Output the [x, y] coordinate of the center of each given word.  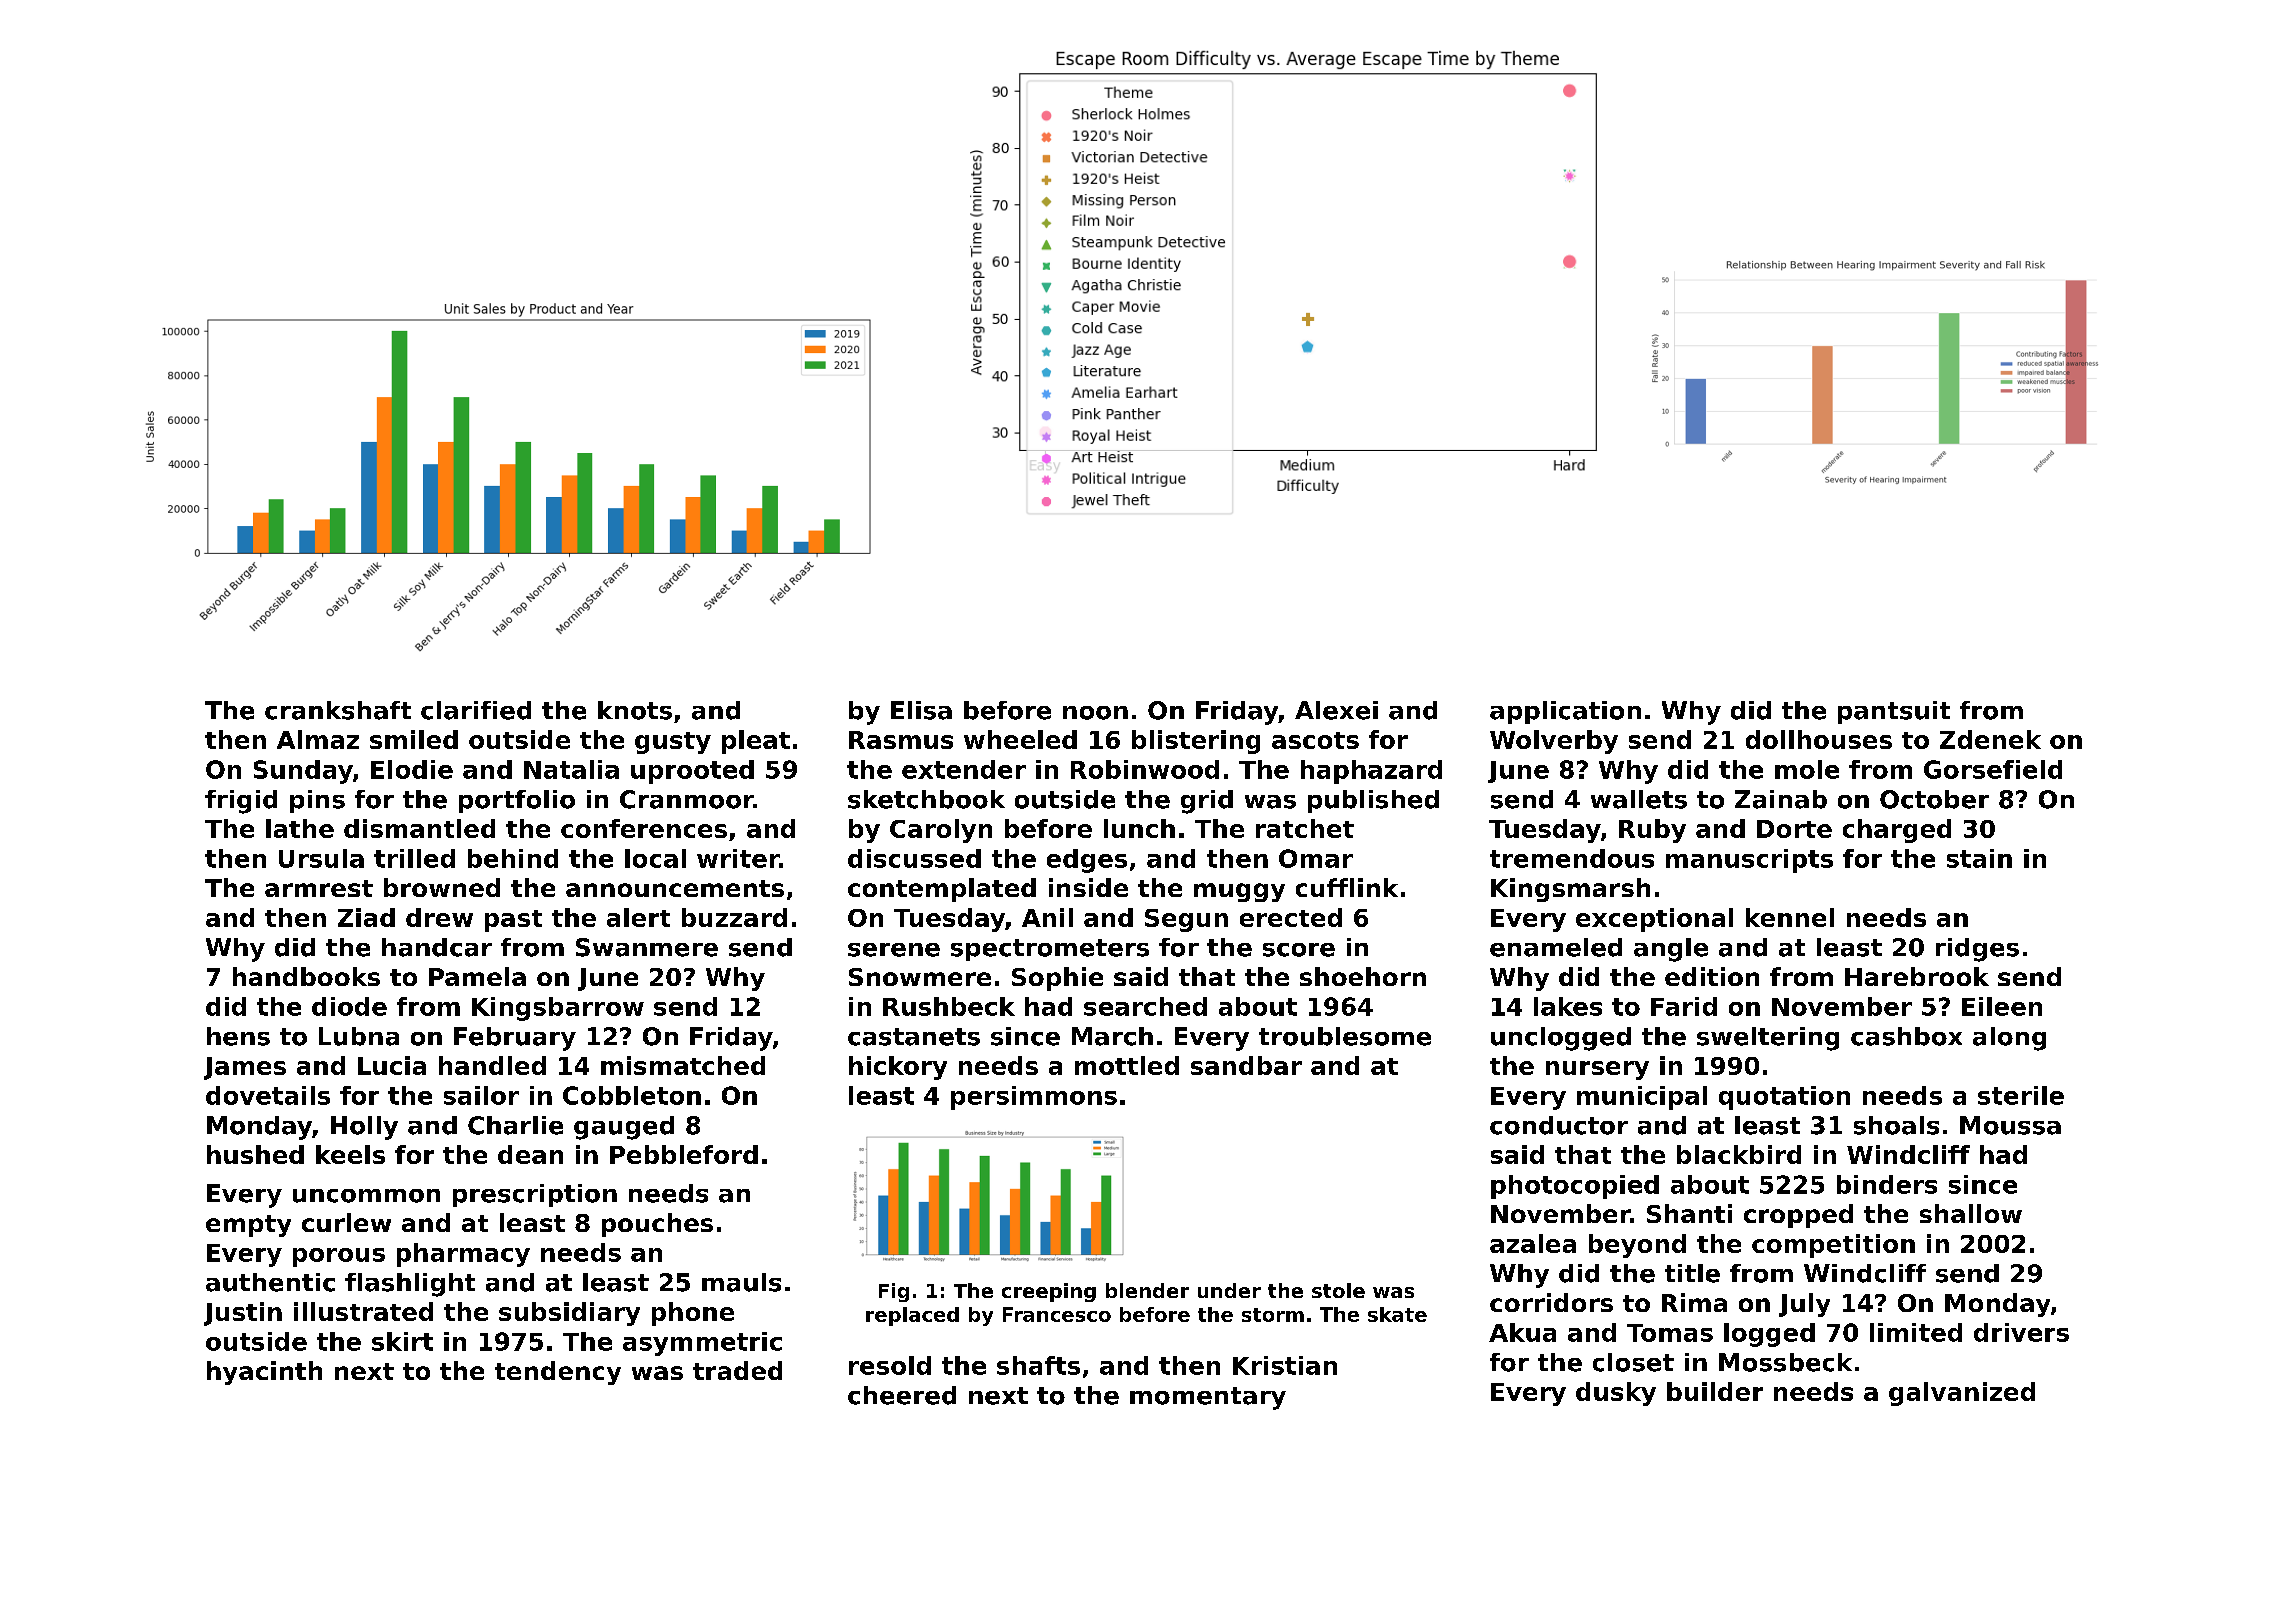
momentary [1208, 1398]
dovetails [268, 1095]
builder [1715, 1391]
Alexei [1336, 710]
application [1565, 712]
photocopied [1575, 1187]
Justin [243, 1314]
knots [635, 710]
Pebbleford [684, 1154]
